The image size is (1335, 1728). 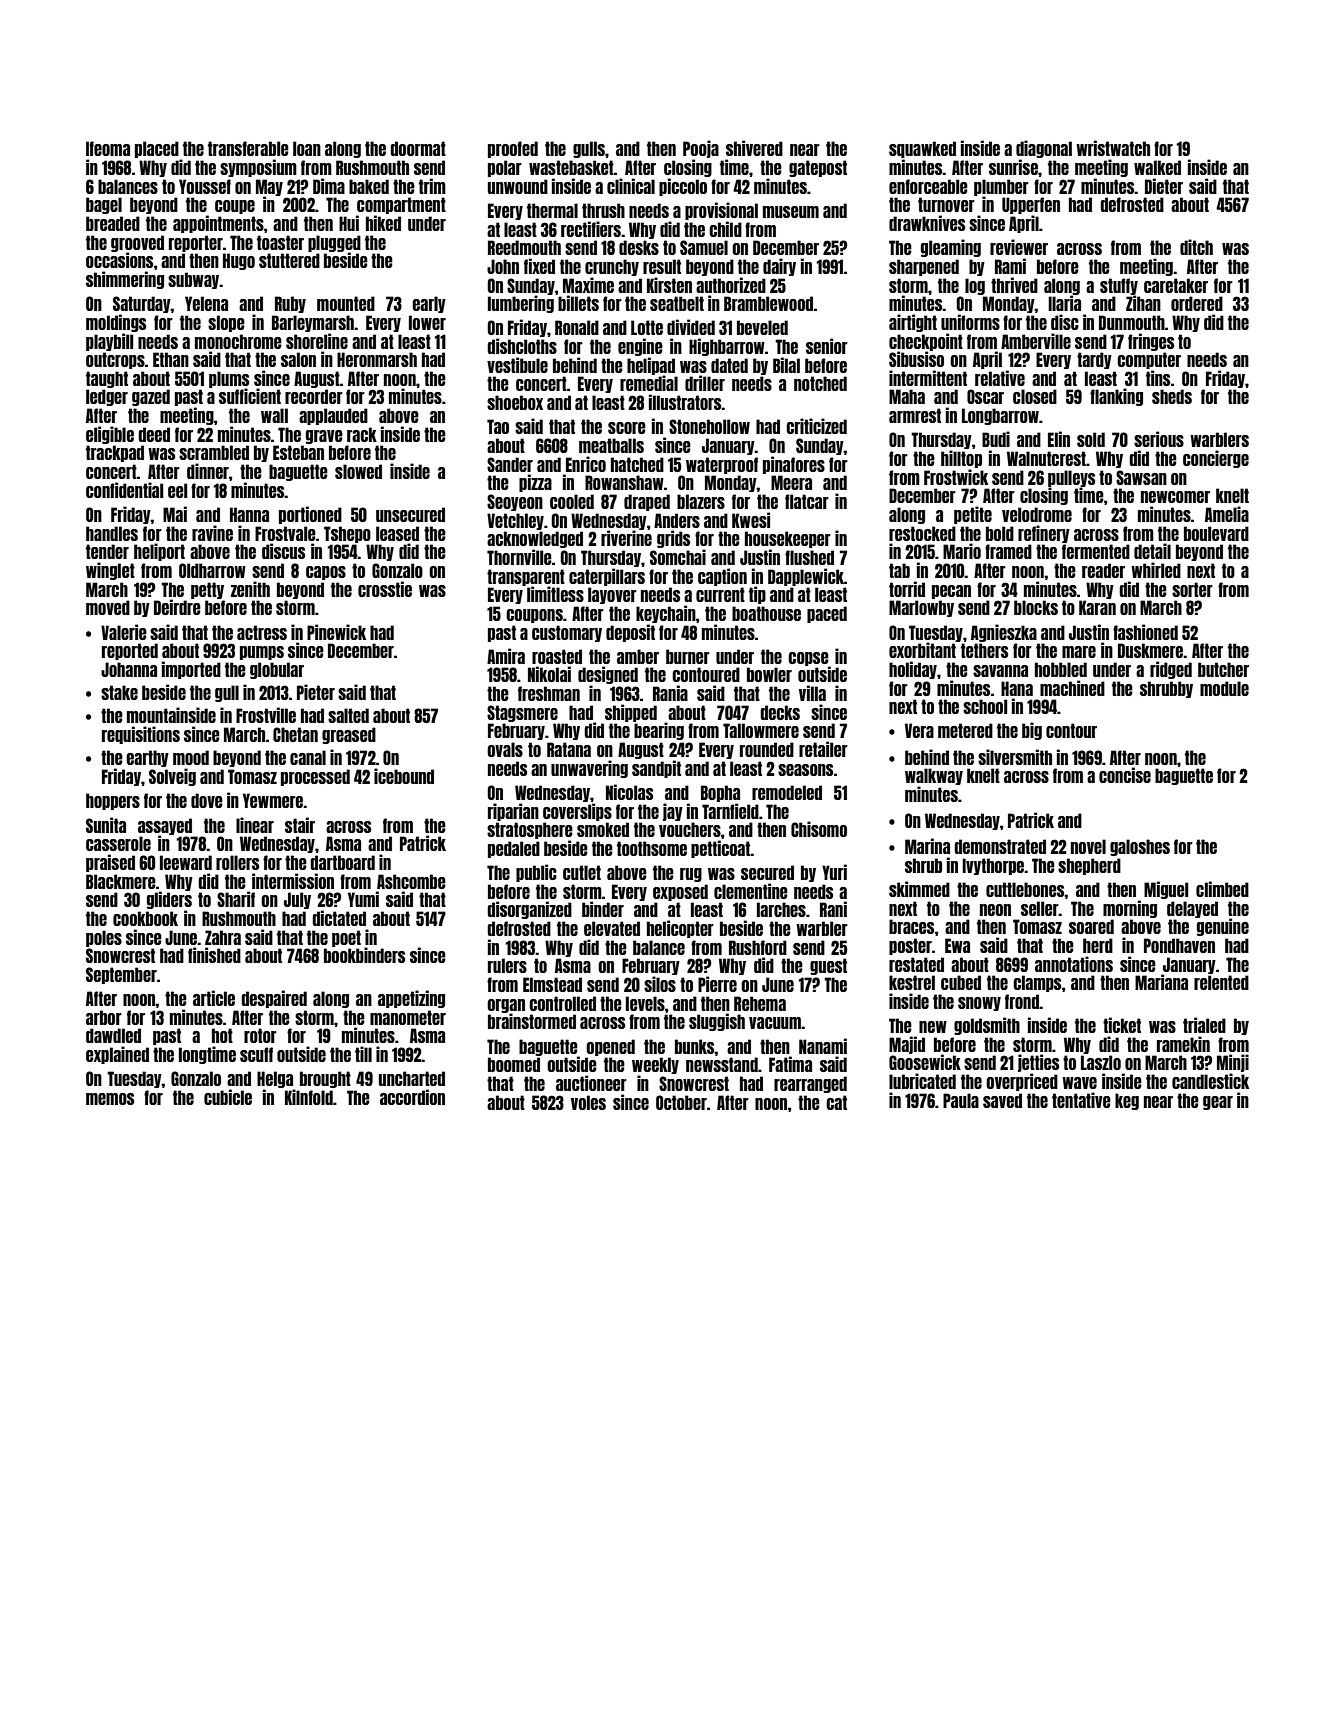 I want to click on September, so click(x=121, y=975).
